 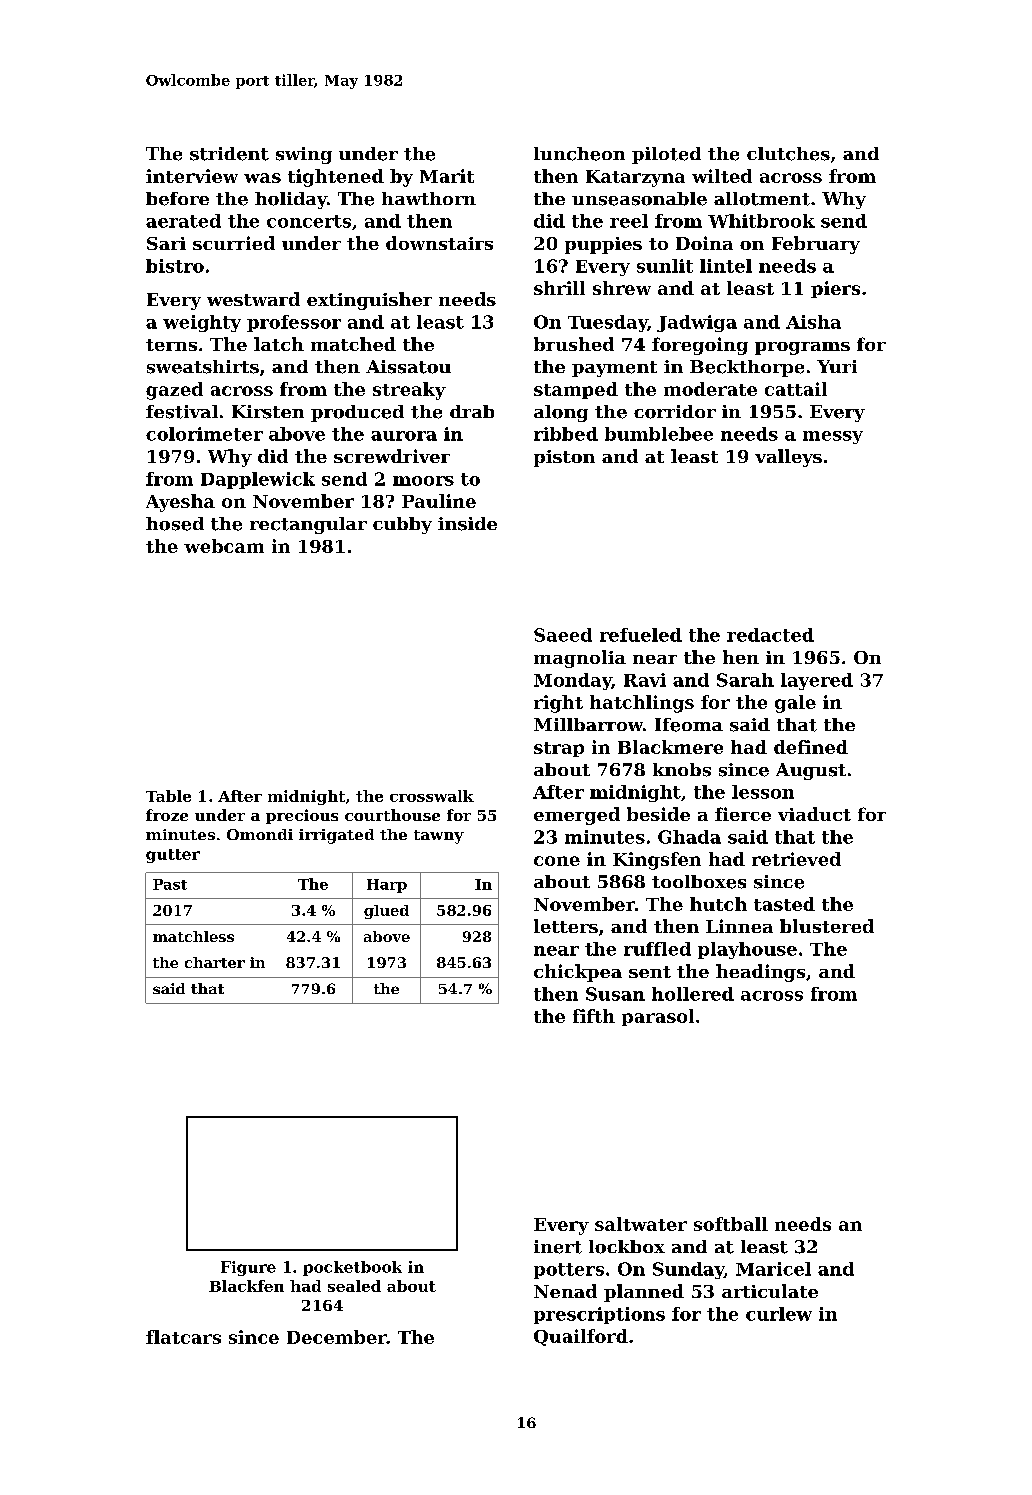 What do you see at coordinates (192, 176) in the image?
I see `interview` at bounding box center [192, 176].
